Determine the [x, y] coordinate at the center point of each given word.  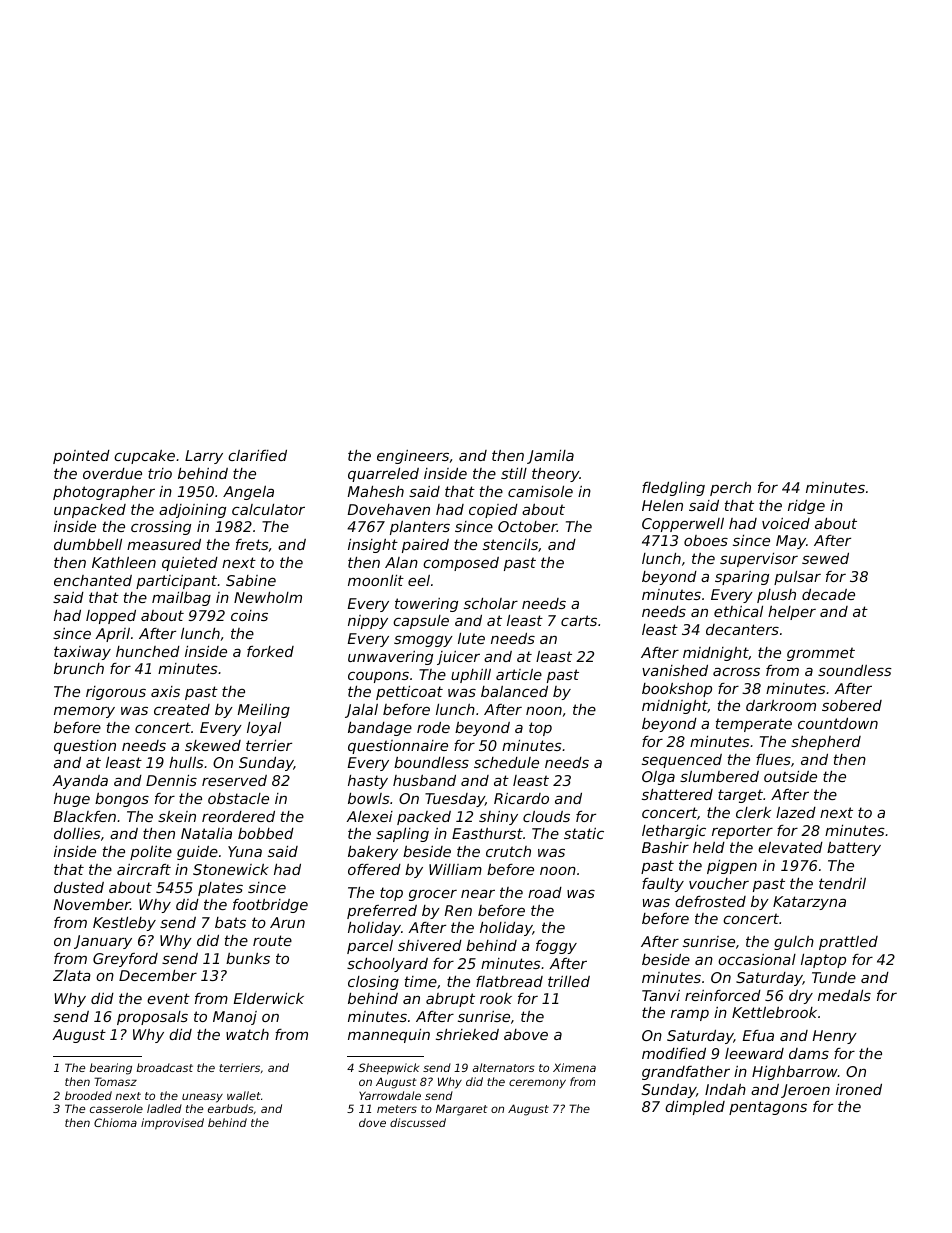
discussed [418, 1122]
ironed [859, 1089]
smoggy [423, 641]
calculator [268, 509]
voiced [786, 523]
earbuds [231, 1108]
